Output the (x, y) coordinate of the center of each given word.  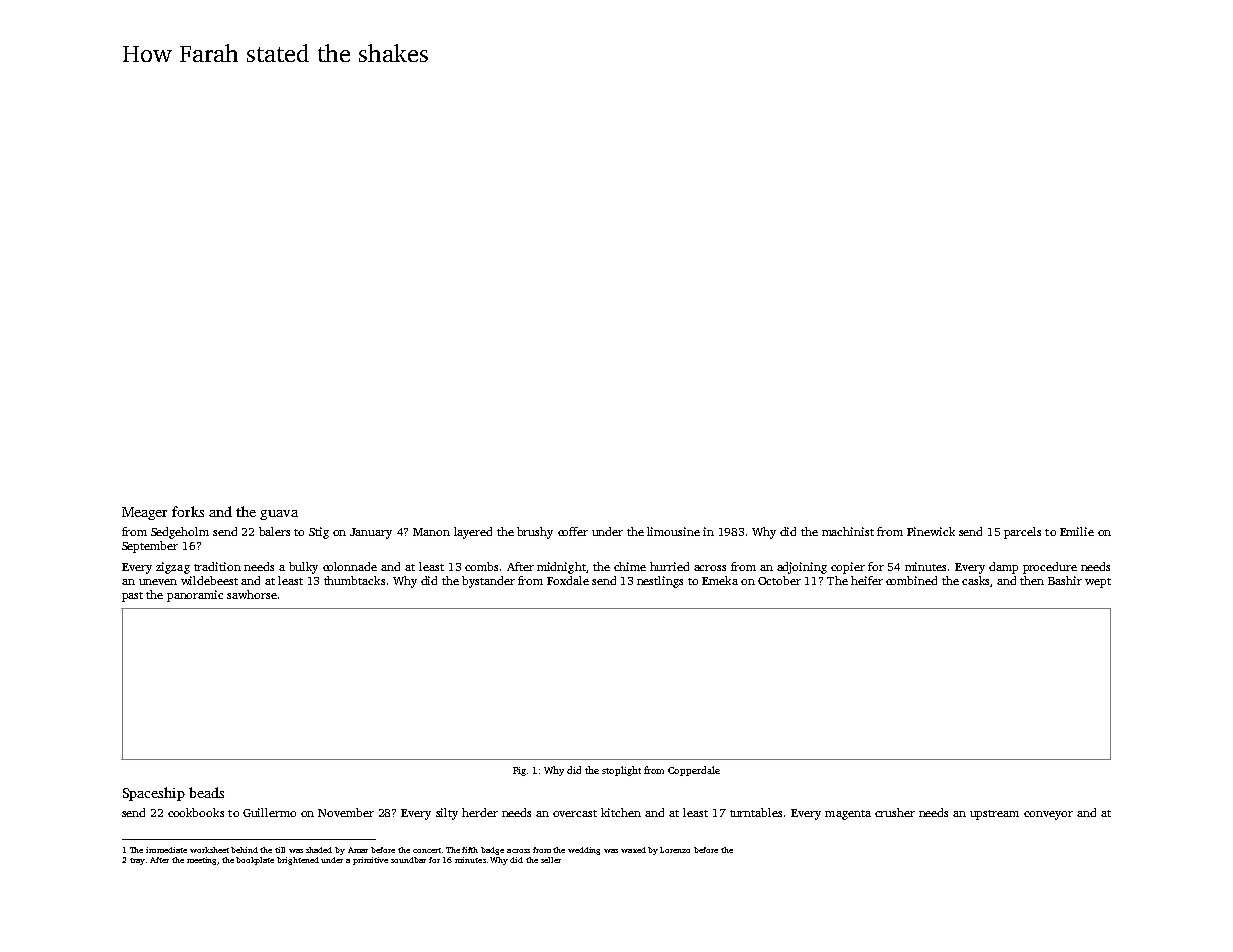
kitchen (621, 812)
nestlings (660, 582)
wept (1098, 583)
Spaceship (154, 794)
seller (551, 860)
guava (279, 515)
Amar (358, 850)
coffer (573, 531)
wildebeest (209, 580)
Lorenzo (675, 850)
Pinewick (931, 531)
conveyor (1048, 815)
